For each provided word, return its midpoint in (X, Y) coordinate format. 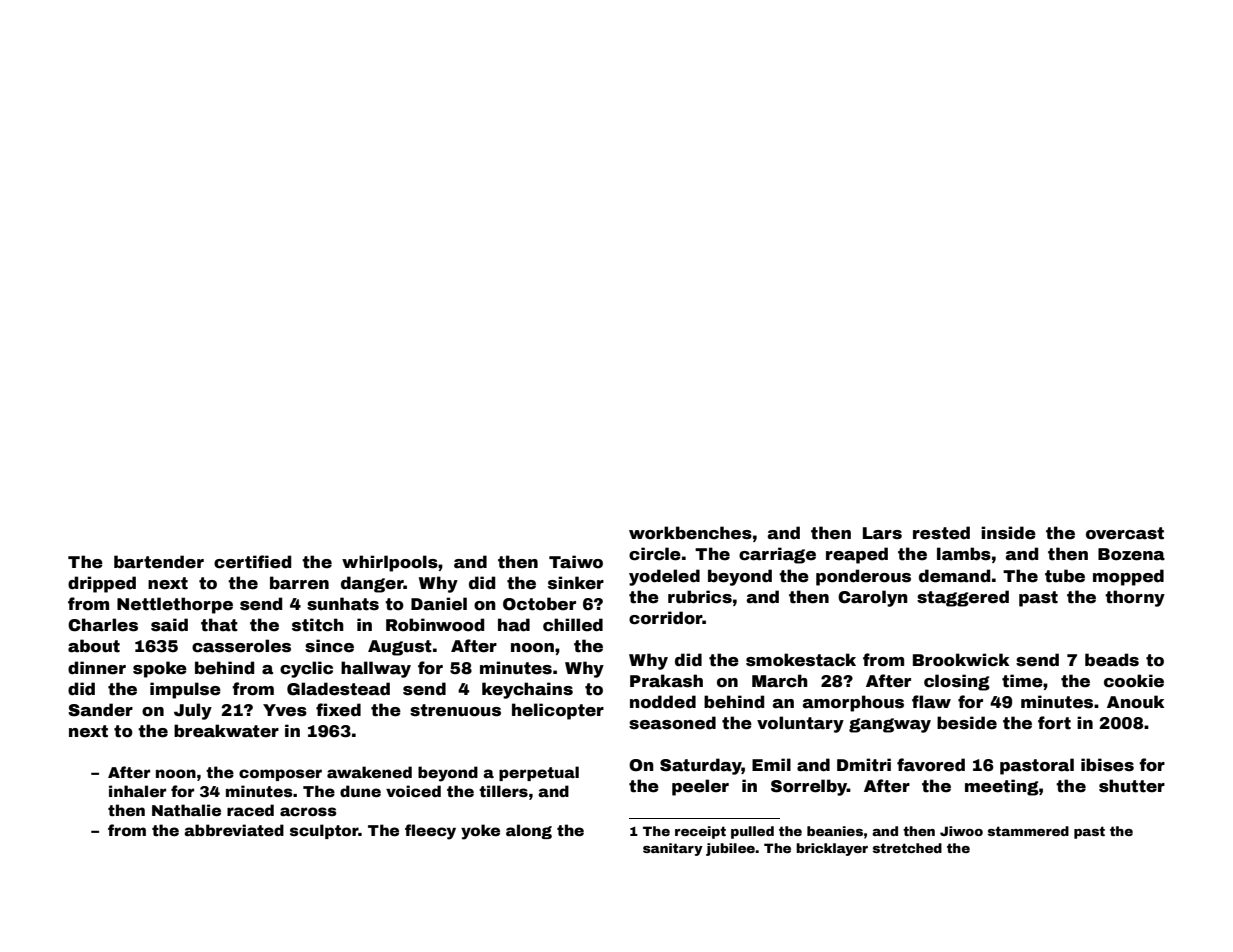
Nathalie (186, 810)
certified (252, 562)
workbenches (690, 533)
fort (1054, 723)
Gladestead (338, 689)
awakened (369, 772)
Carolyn (873, 598)
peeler (700, 787)
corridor (665, 618)
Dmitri (864, 765)
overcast (1125, 533)
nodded (663, 702)
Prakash (666, 681)
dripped (102, 584)
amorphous (853, 703)
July (193, 711)
